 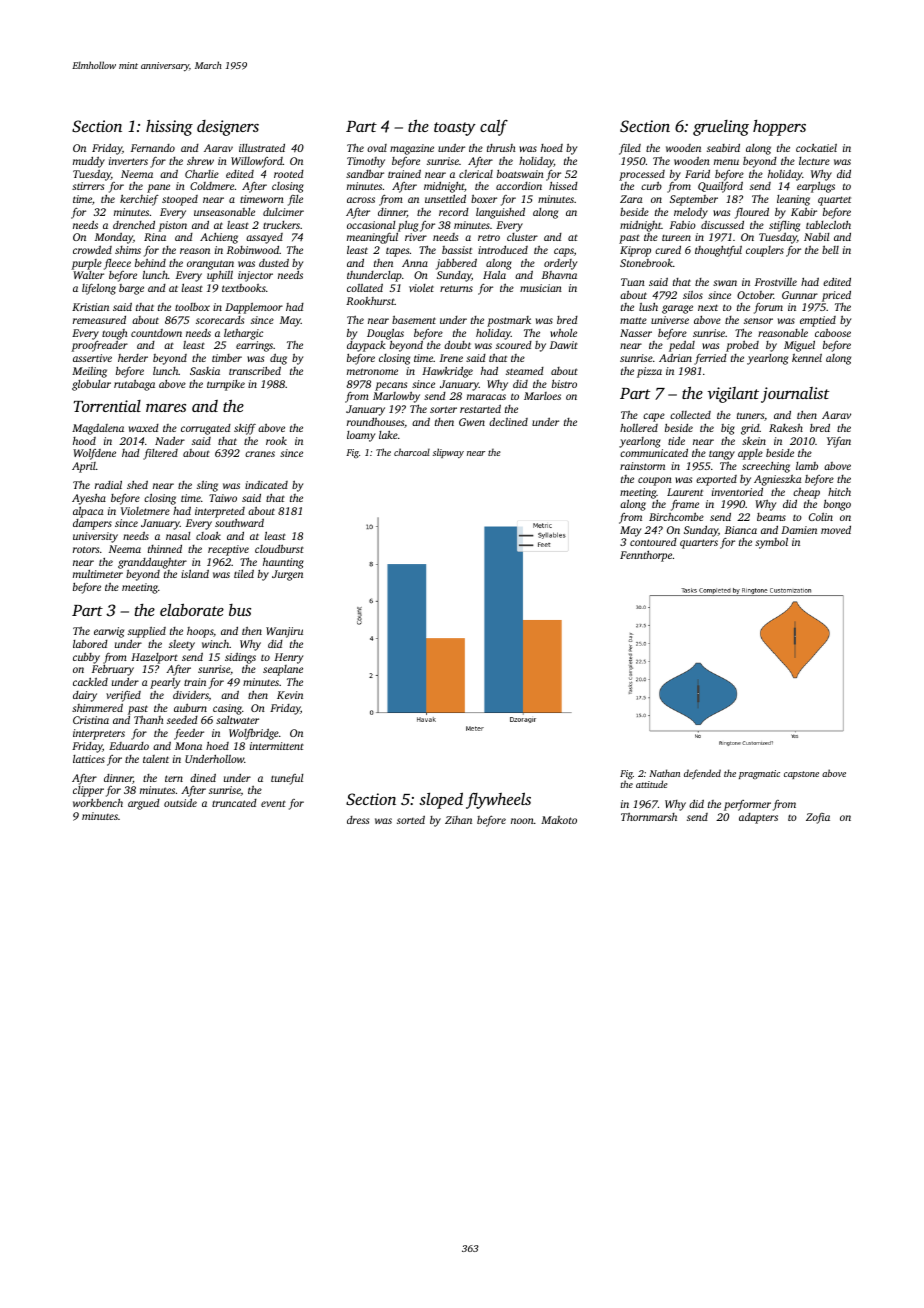 What do you see at coordinates (94, 454) in the page?
I see `Wolfdene` at bounding box center [94, 454].
